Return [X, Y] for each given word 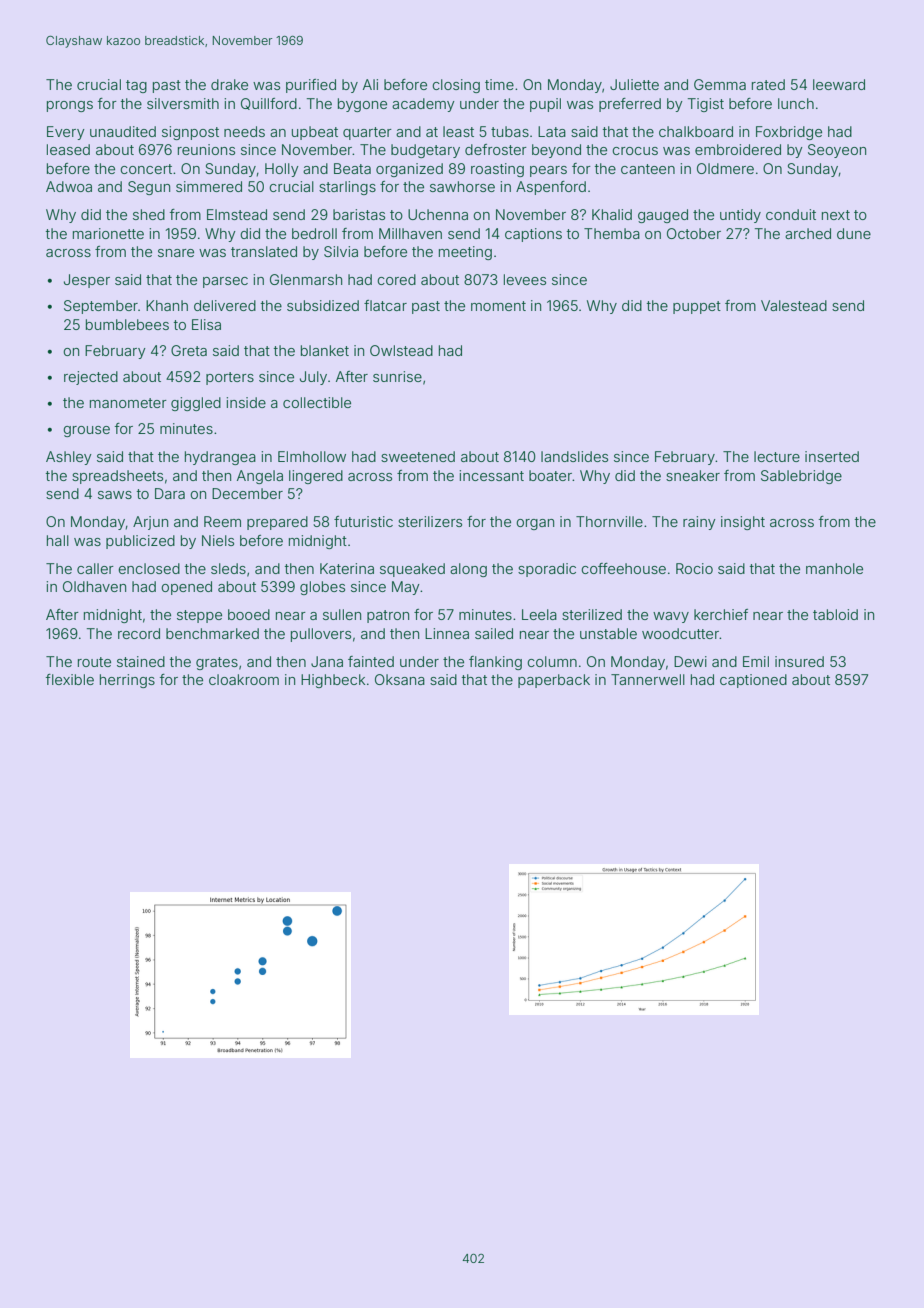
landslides [574, 456]
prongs [70, 106]
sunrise [397, 376]
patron [388, 616]
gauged [663, 216]
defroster [496, 149]
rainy [699, 523]
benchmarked [212, 633]
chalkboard [696, 131]
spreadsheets [117, 477]
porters [230, 378]
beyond [556, 151]
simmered [209, 186]
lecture [777, 456]
